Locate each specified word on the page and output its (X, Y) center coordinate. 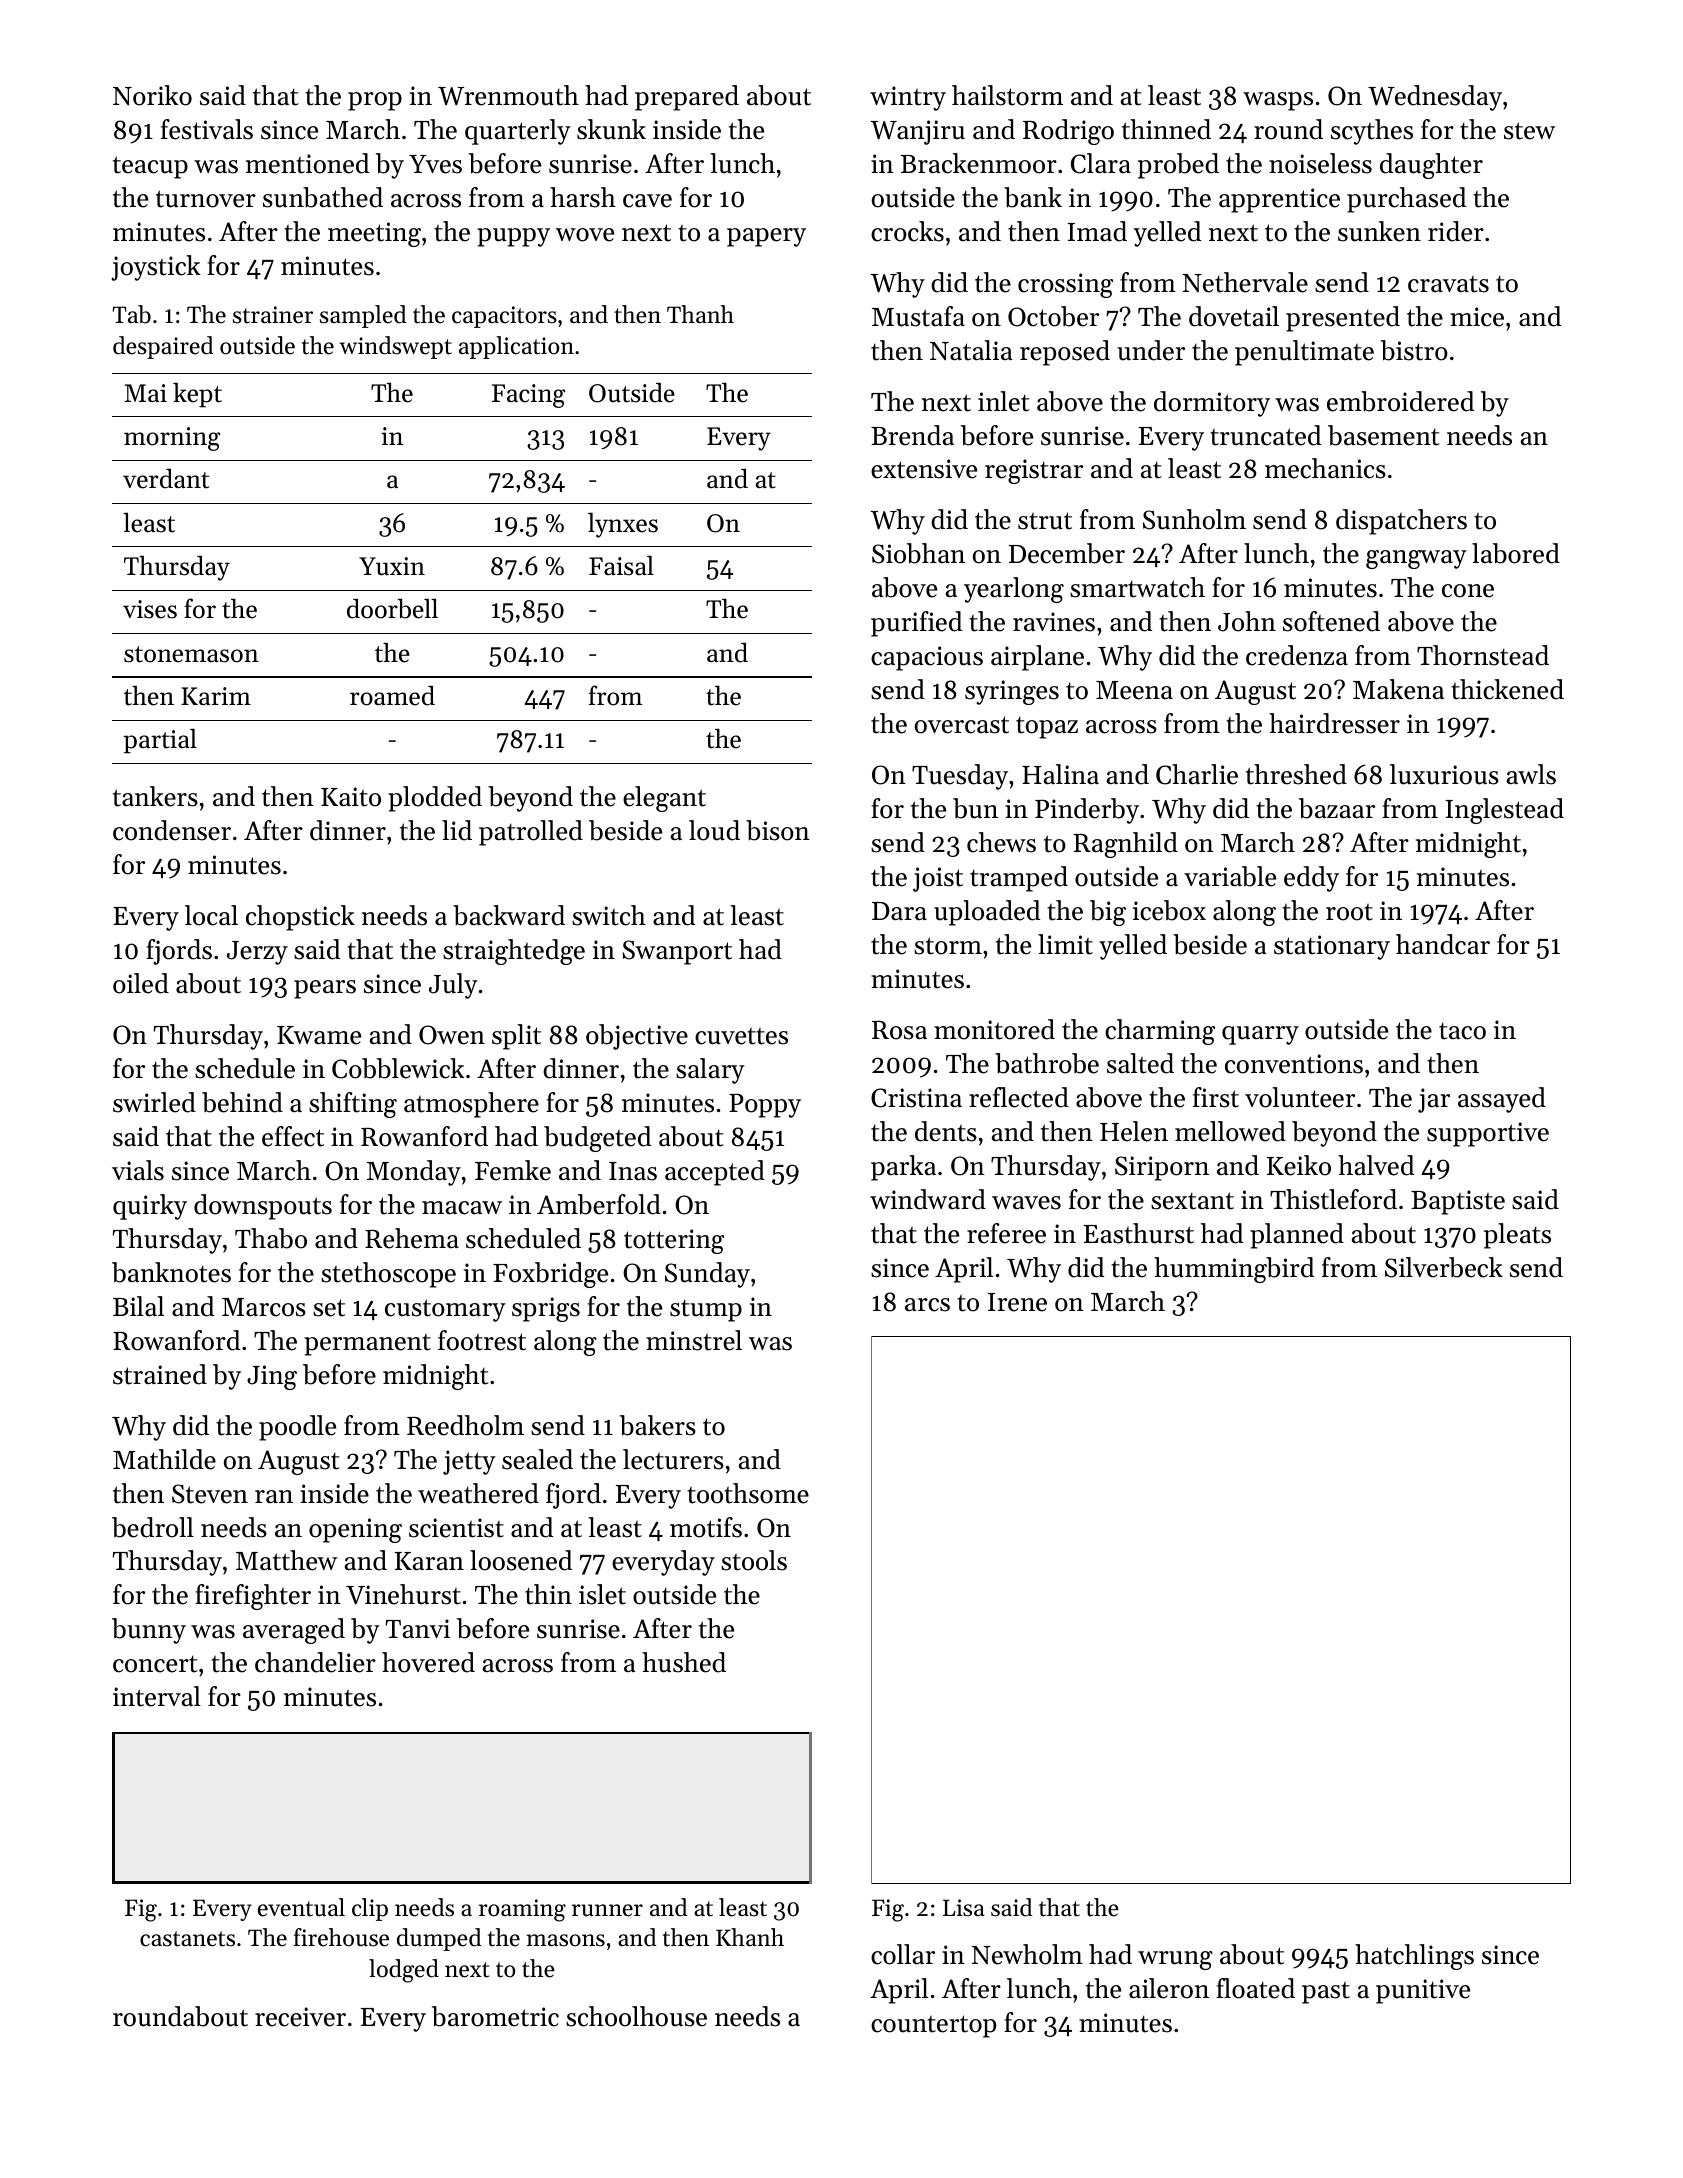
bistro (1414, 350)
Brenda (912, 435)
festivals (207, 129)
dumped (439, 1939)
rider (1456, 231)
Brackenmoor (979, 163)
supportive (1488, 1134)
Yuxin (392, 566)
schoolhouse (636, 2016)
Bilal (138, 1306)
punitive (1423, 1991)
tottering (674, 1241)
